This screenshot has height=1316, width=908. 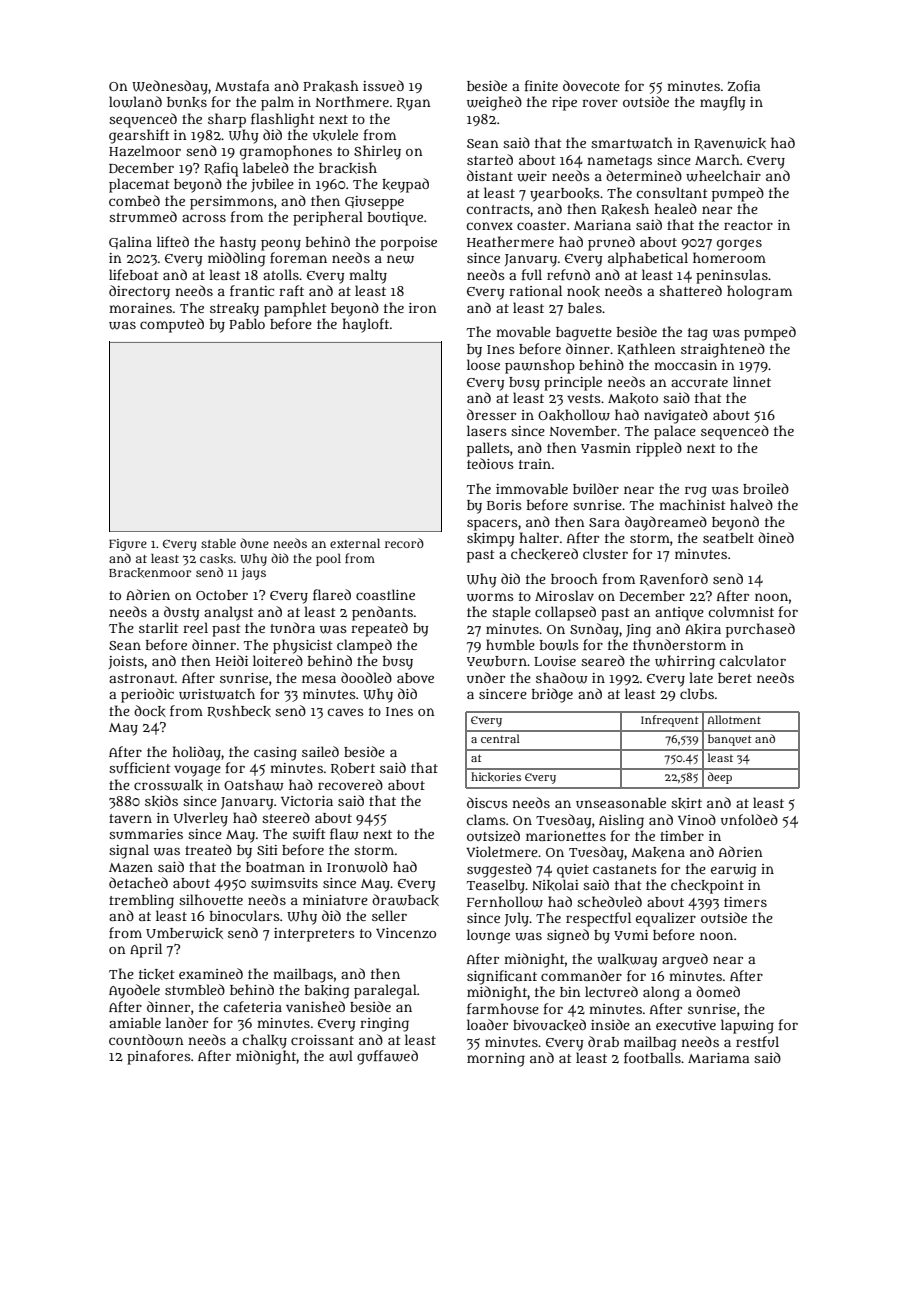 I want to click on peony, so click(x=281, y=245).
